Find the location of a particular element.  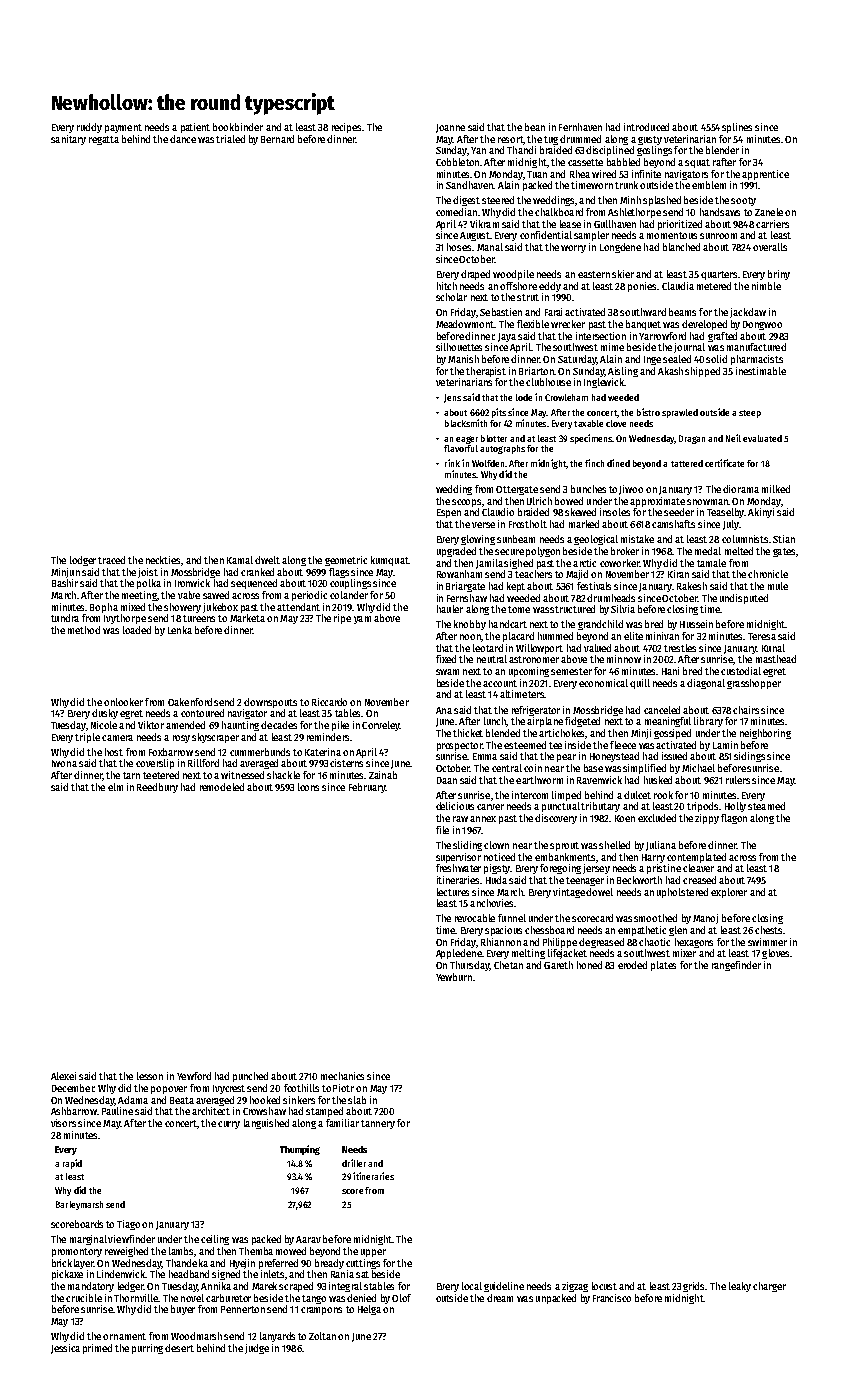

splines is located at coordinates (737, 128).
